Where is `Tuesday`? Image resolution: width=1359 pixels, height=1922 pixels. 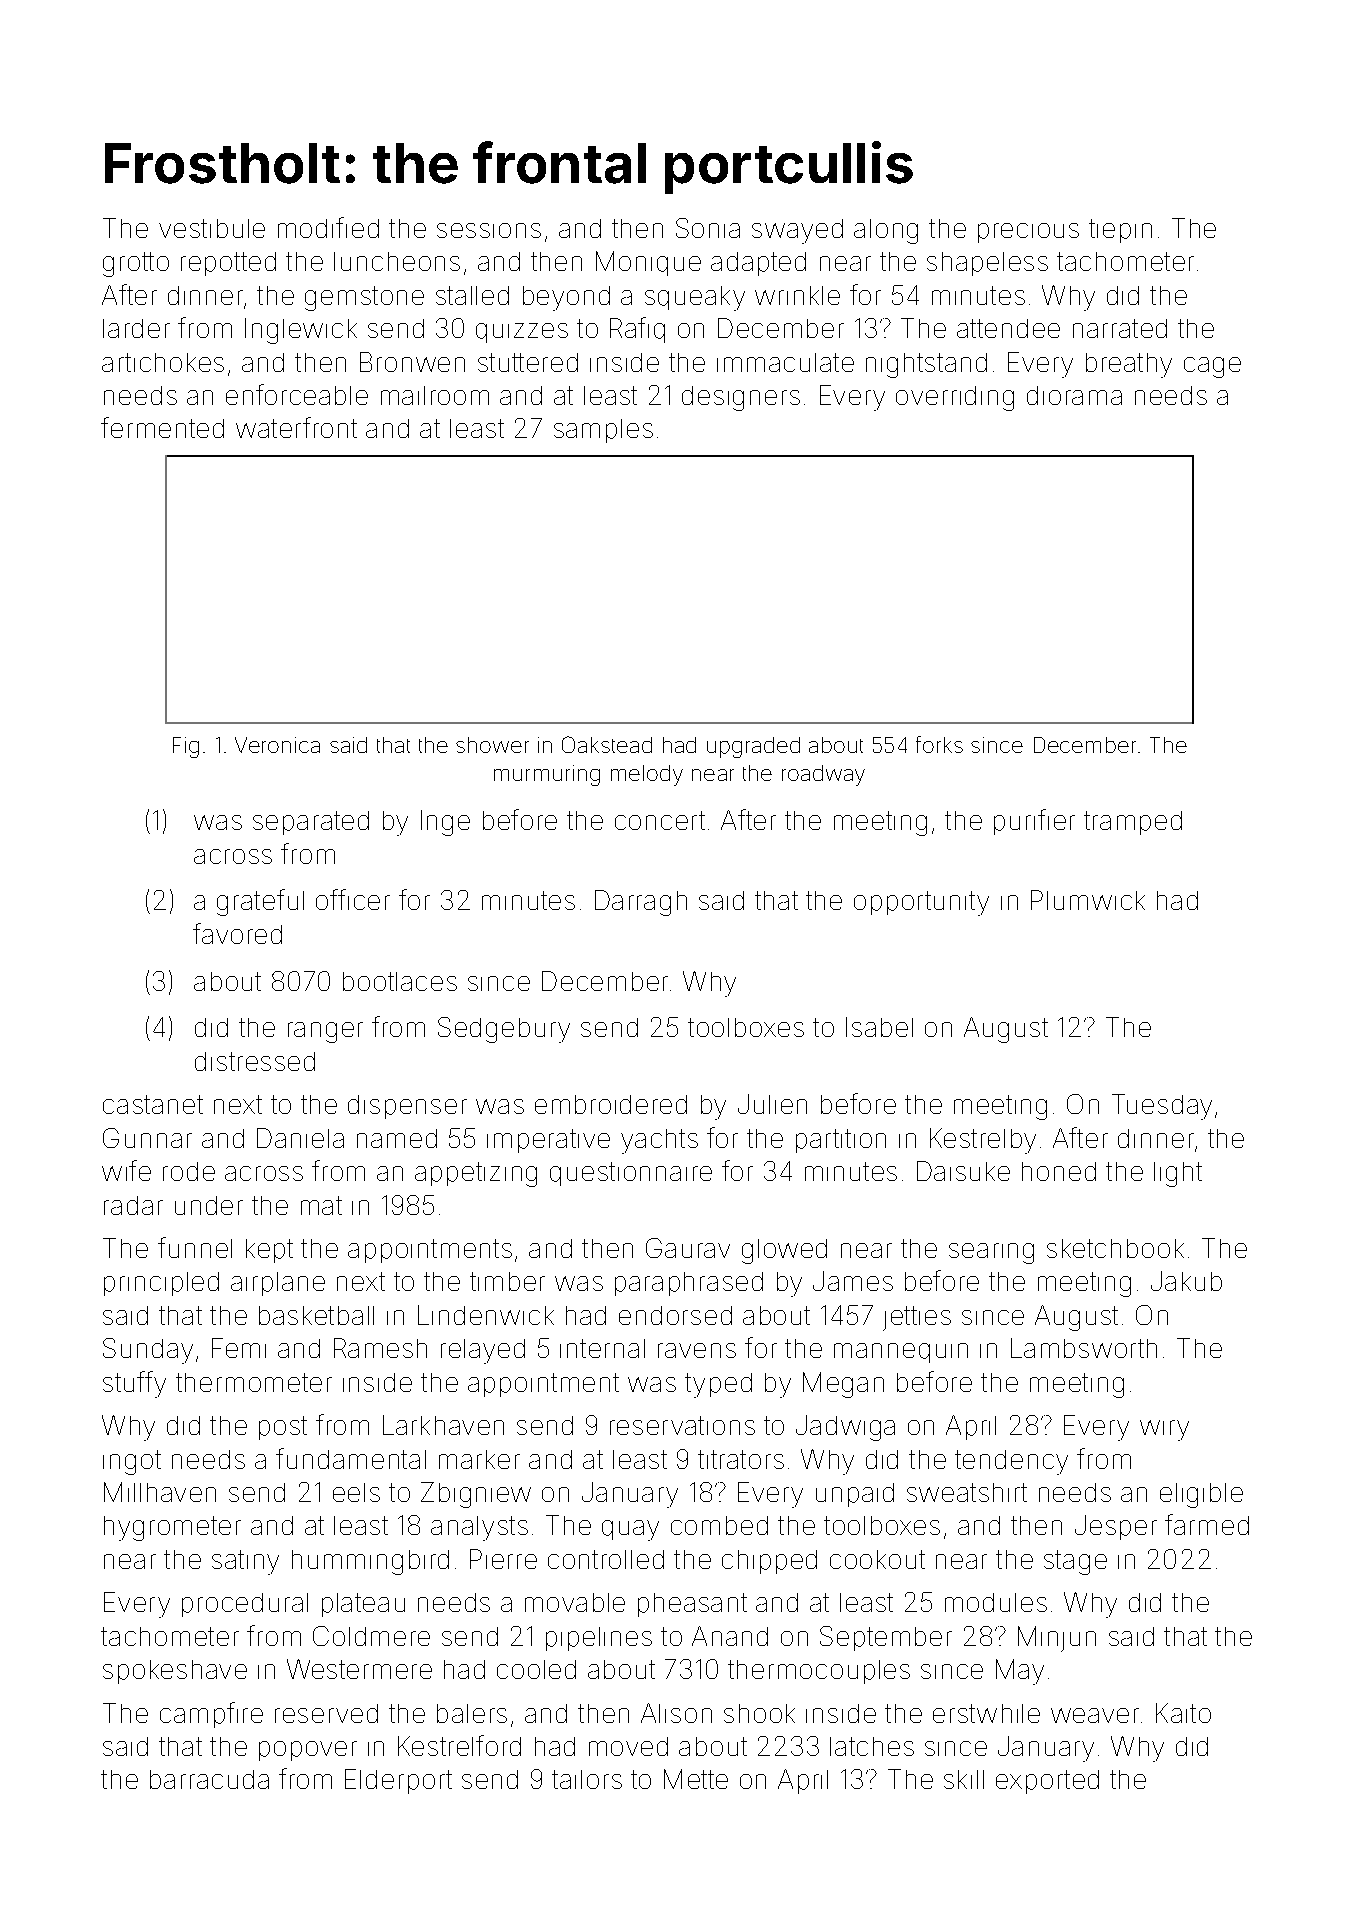
Tuesday is located at coordinates (1162, 1107).
